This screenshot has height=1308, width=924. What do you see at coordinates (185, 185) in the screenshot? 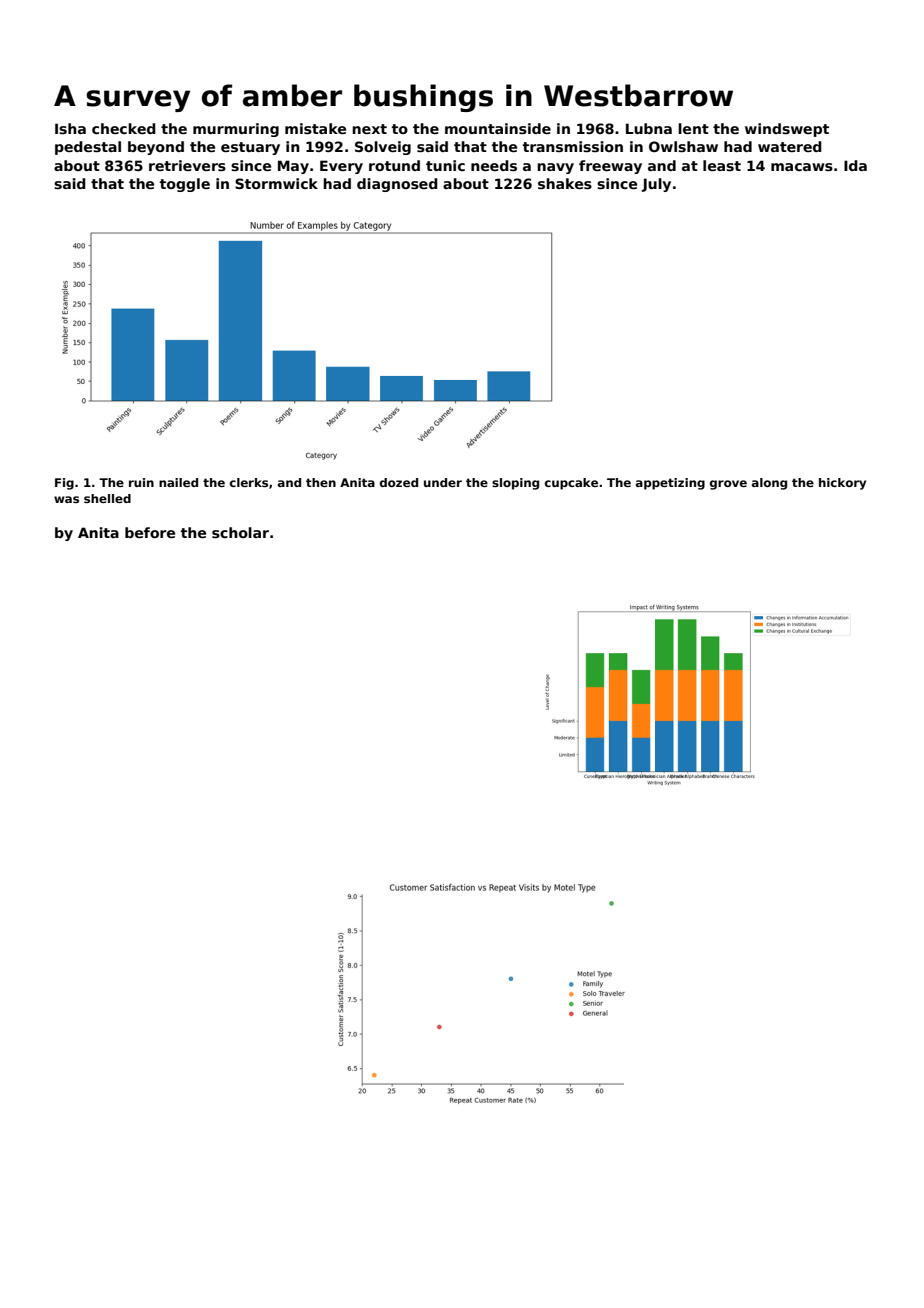
I see `toggle` at bounding box center [185, 185].
